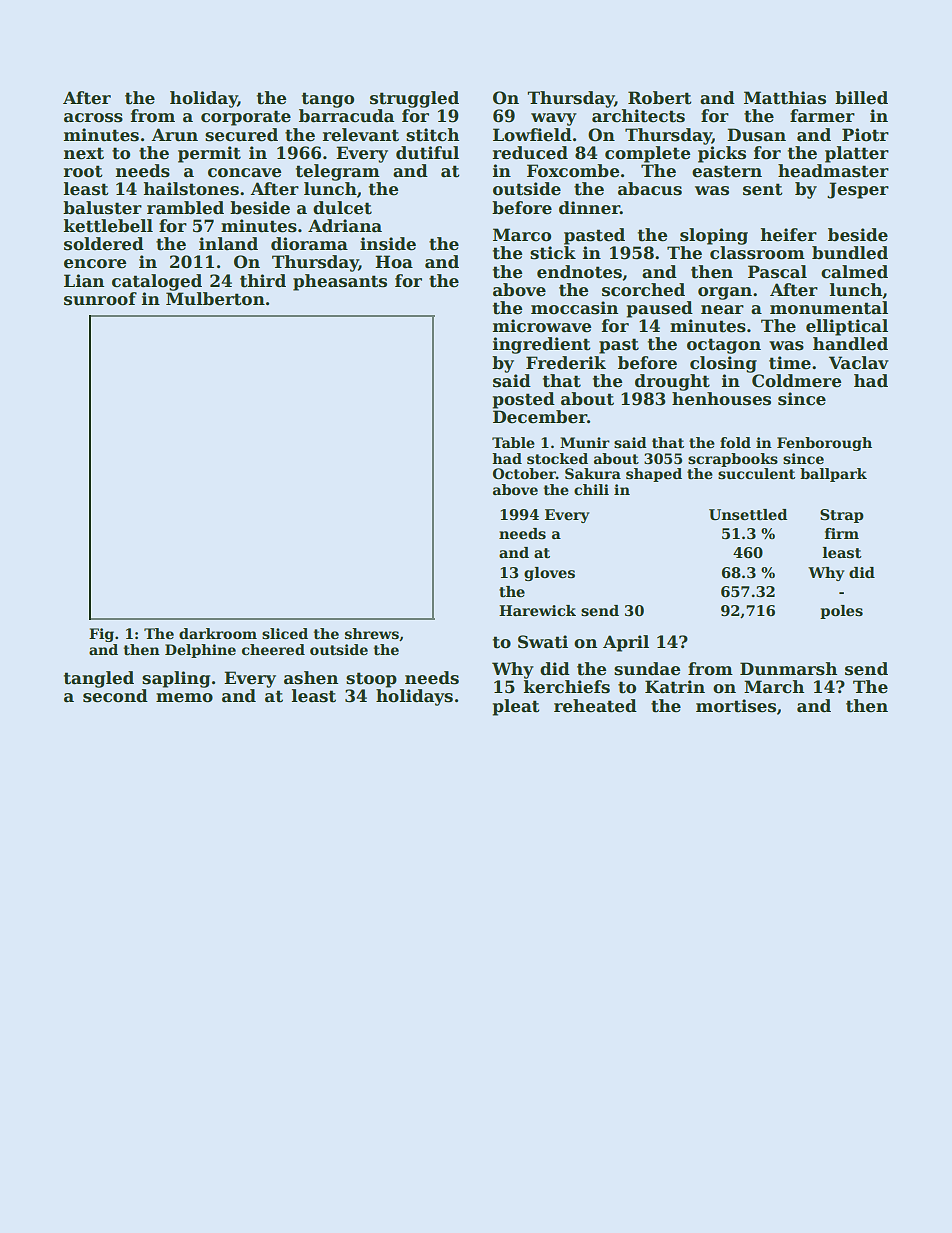 This screenshot has width=952, height=1233. I want to click on stoop, so click(371, 680).
